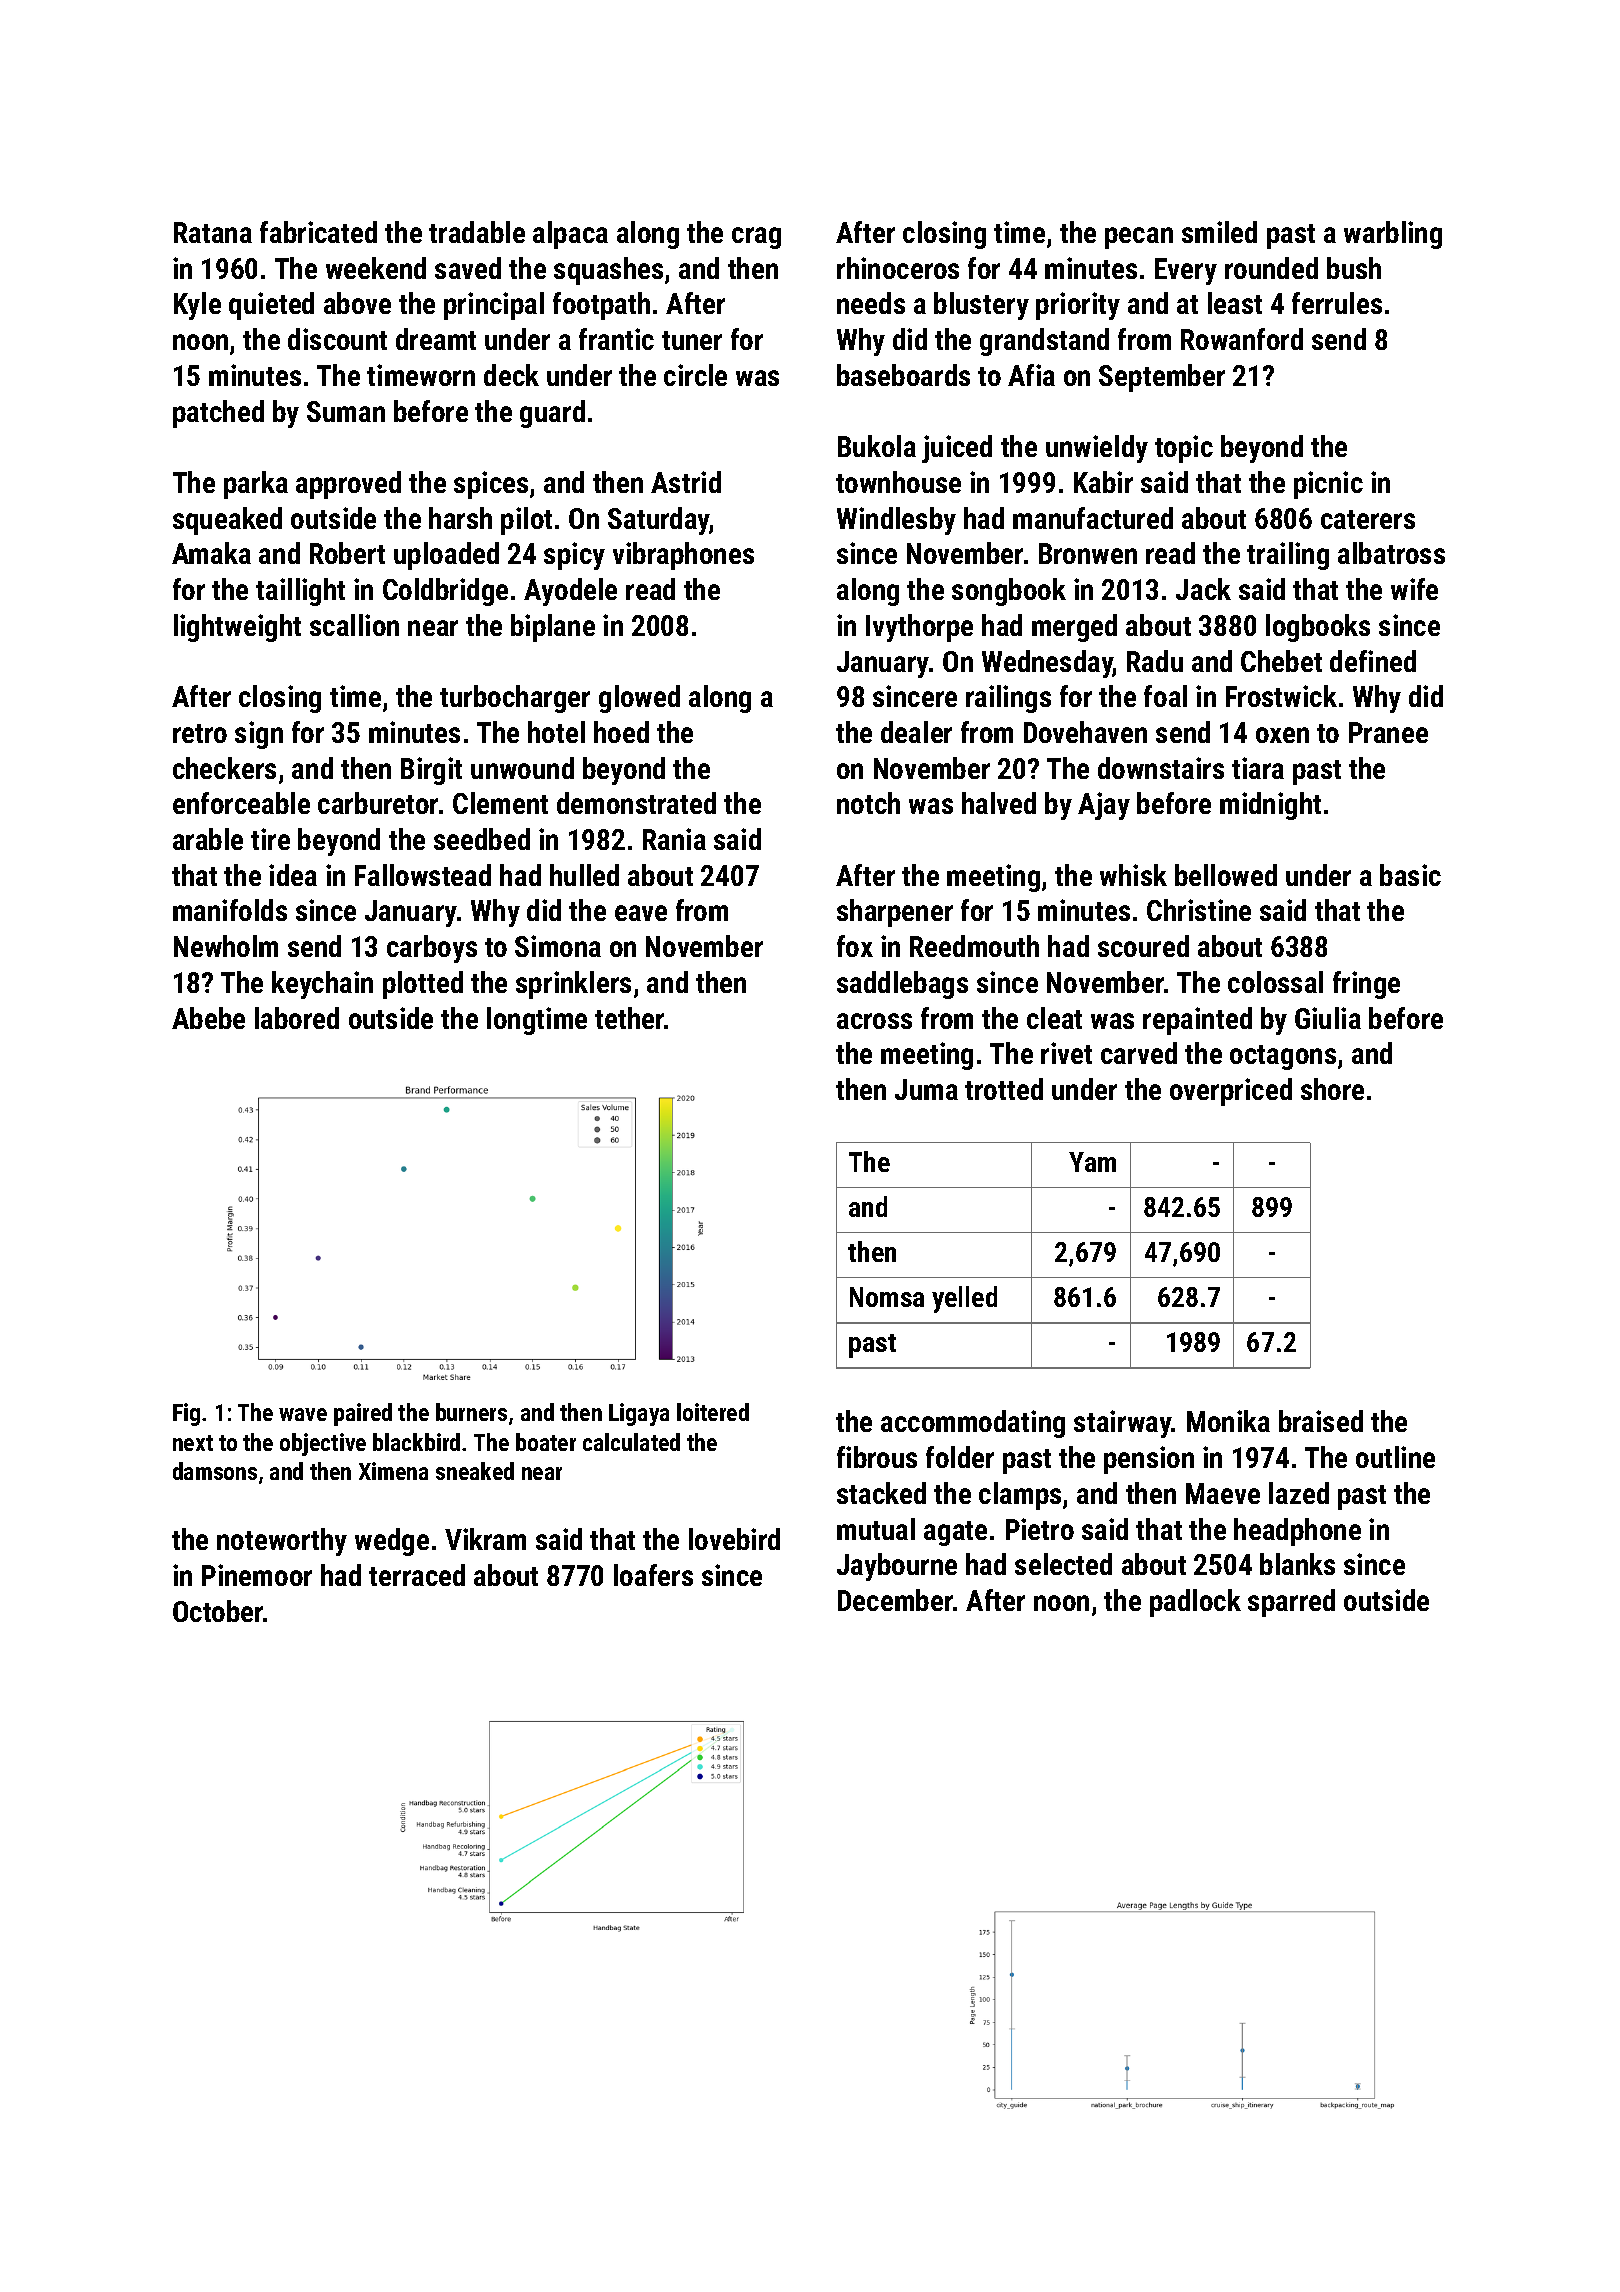  I want to click on terraced, so click(417, 1575).
